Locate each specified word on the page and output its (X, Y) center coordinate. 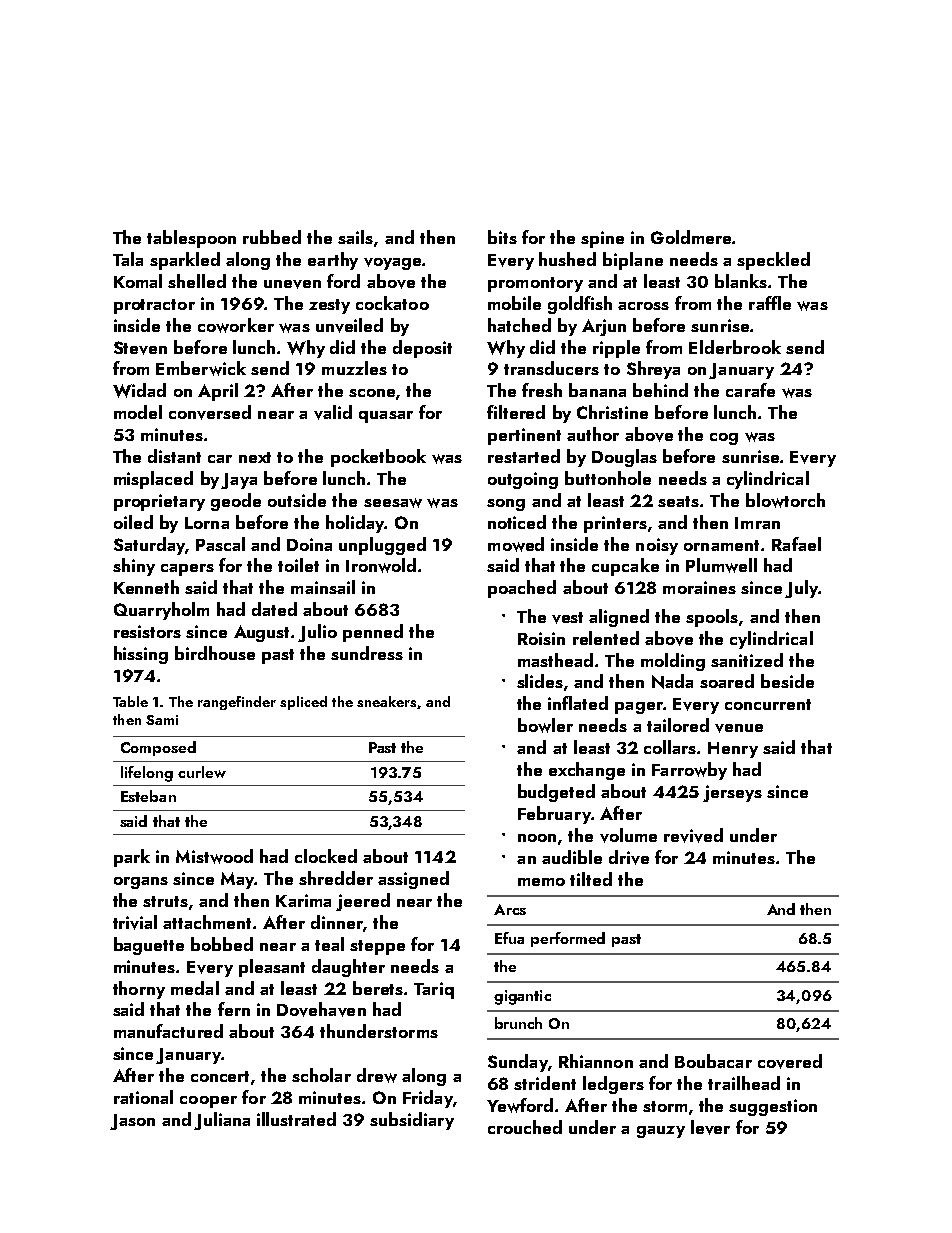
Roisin (541, 638)
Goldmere (691, 237)
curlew (202, 772)
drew (377, 1075)
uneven (292, 284)
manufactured (168, 1031)
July (801, 589)
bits (502, 237)
